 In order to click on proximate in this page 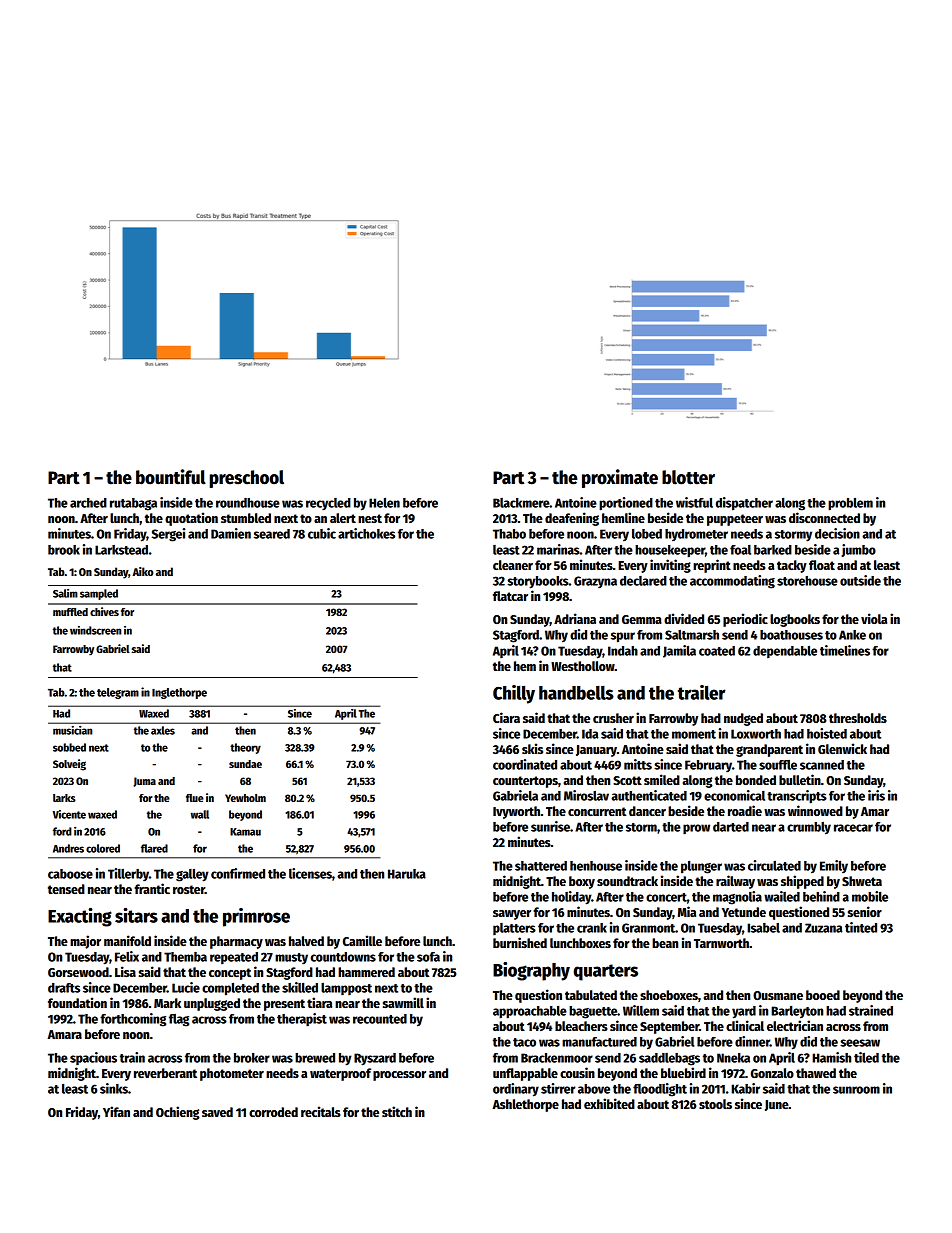, I will do `click(620, 478)`.
